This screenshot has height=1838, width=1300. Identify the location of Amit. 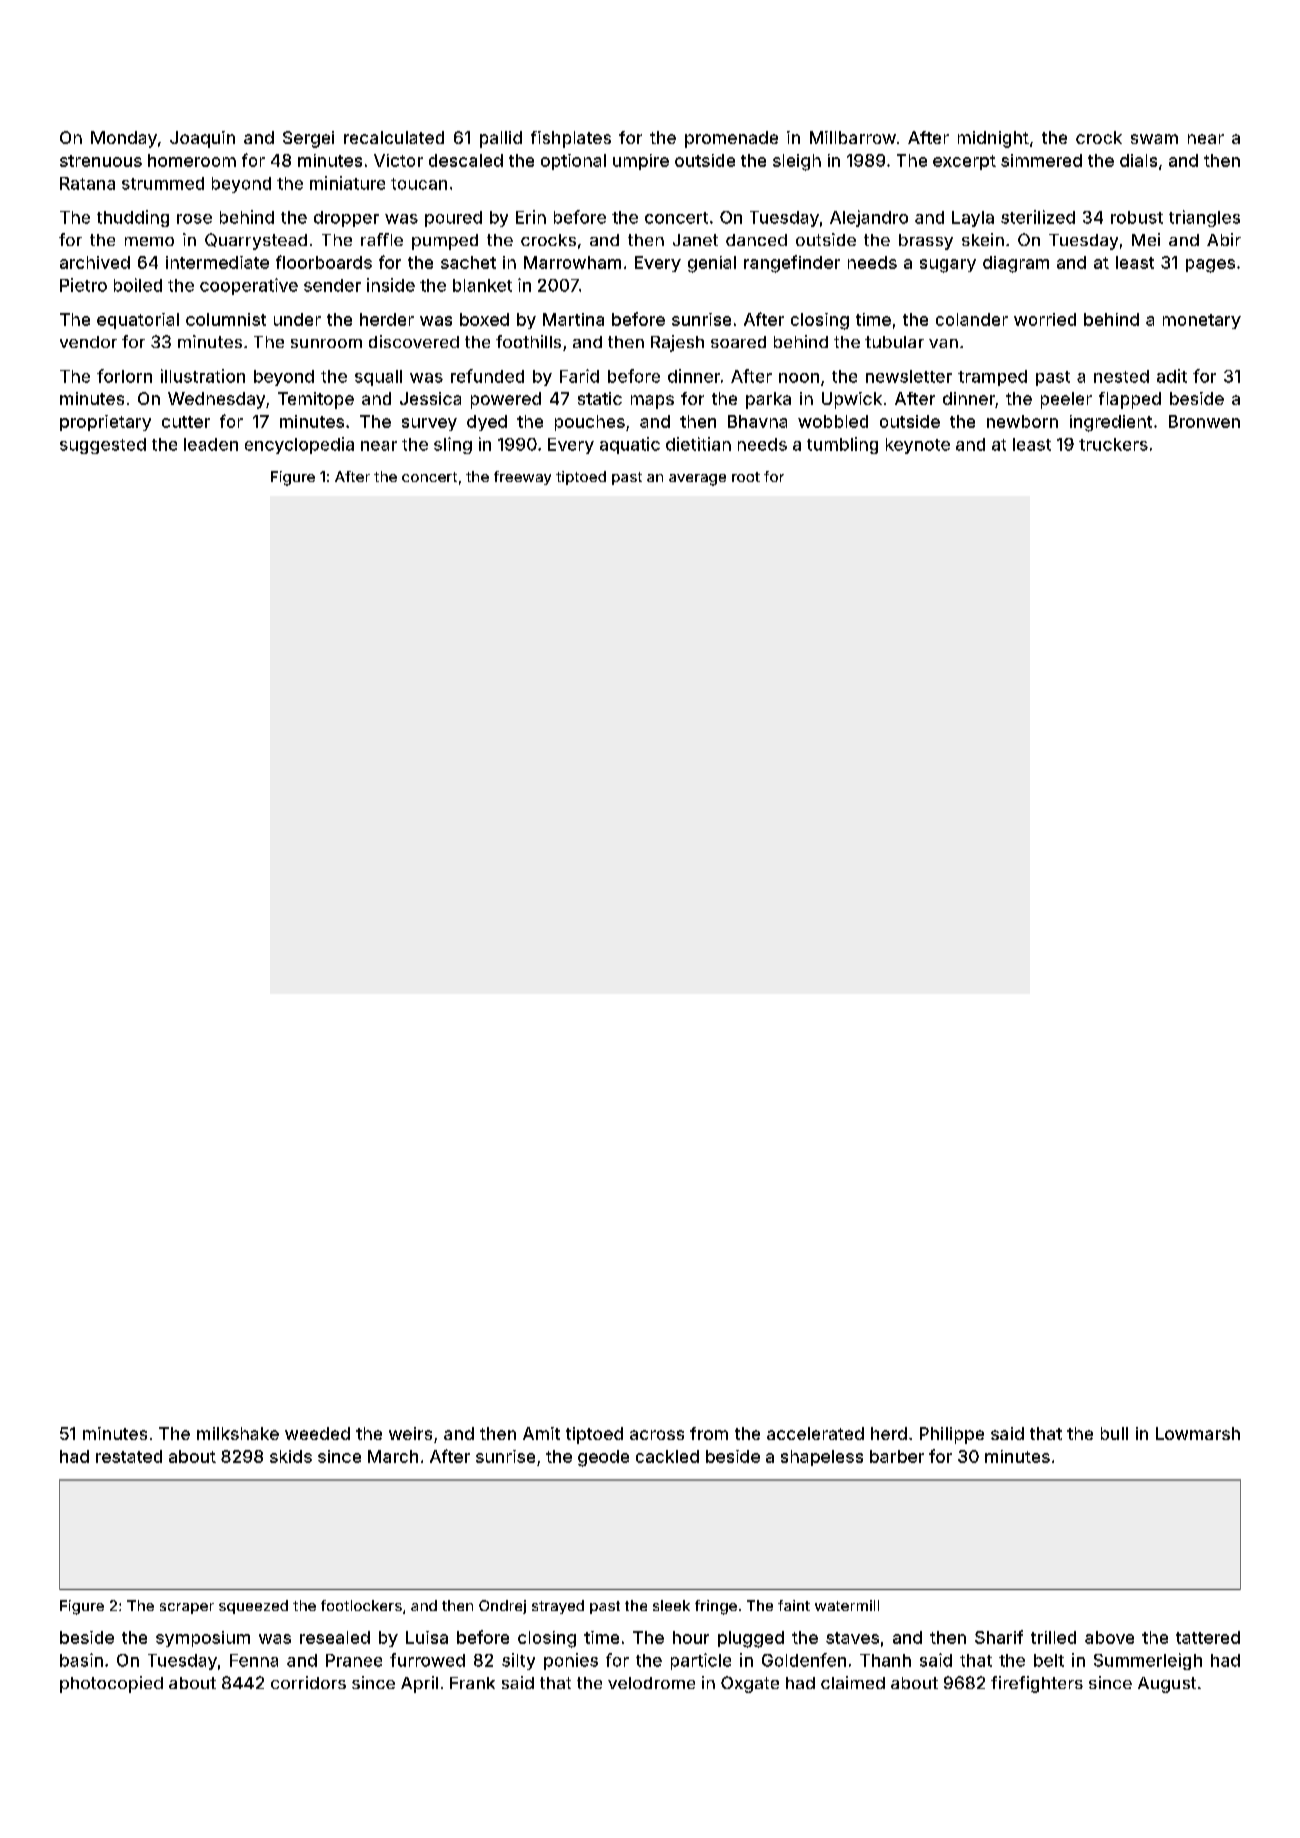
(541, 1433).
